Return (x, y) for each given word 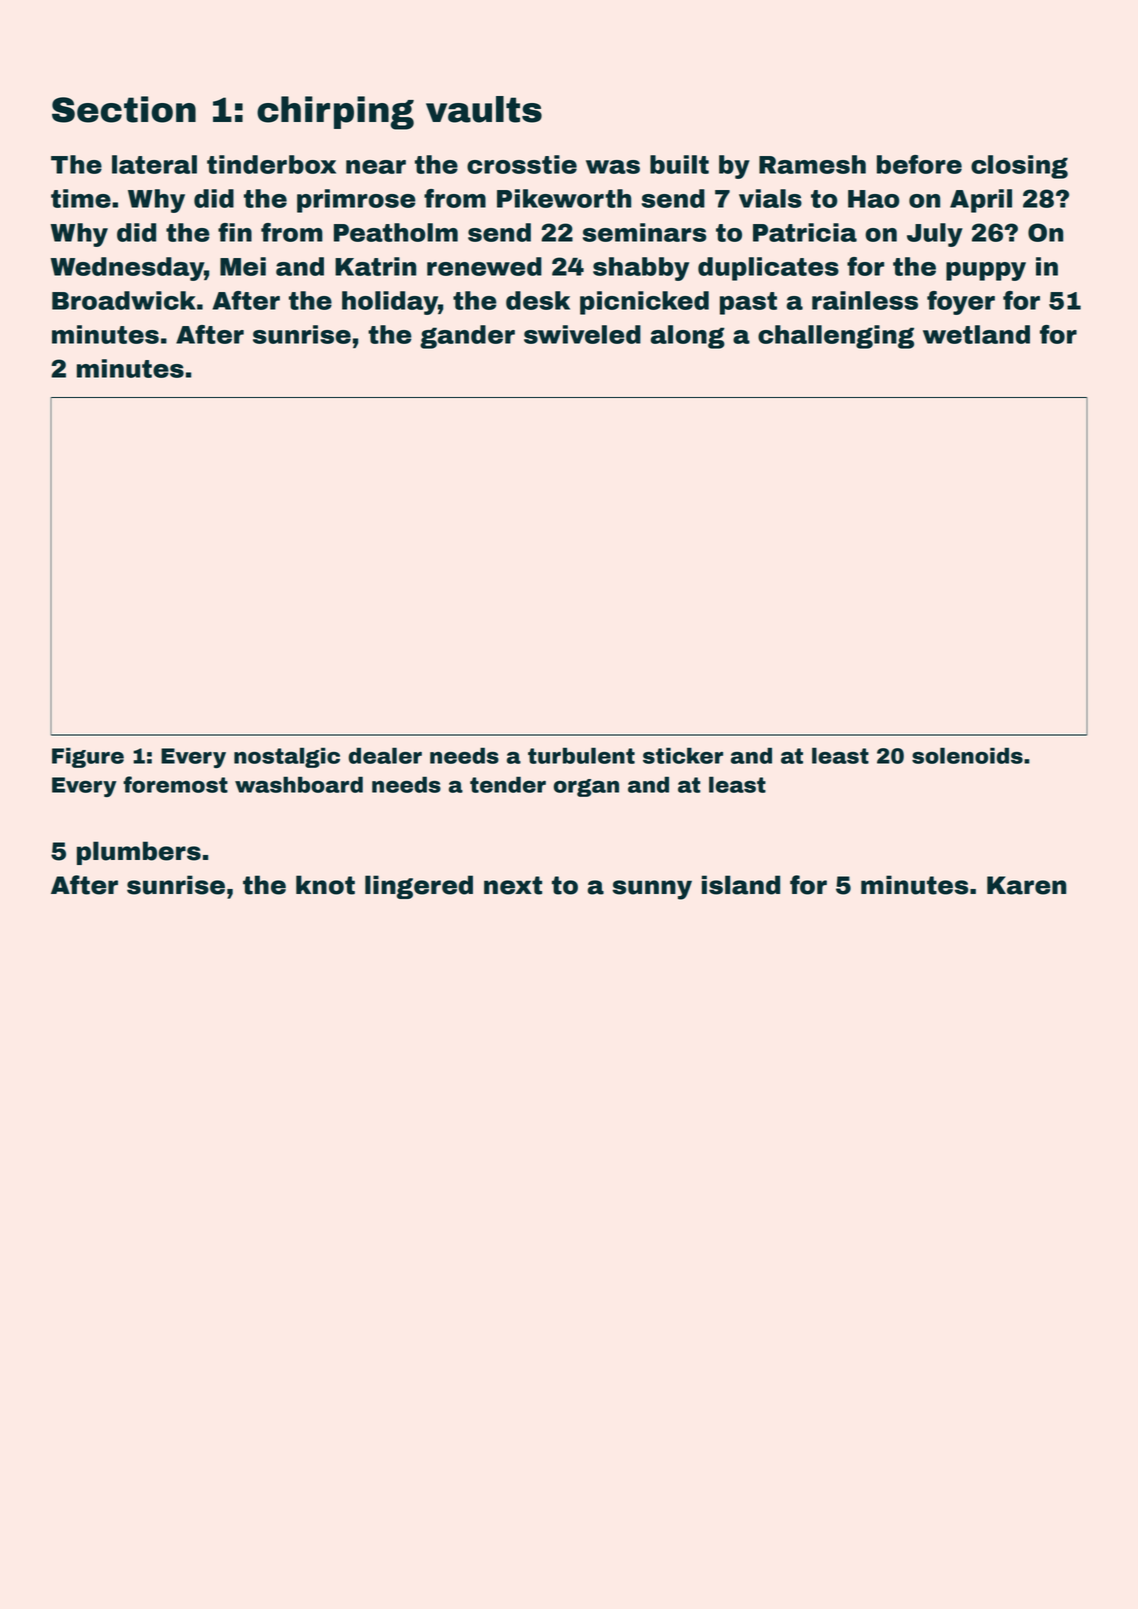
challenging (836, 337)
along (688, 337)
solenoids (967, 755)
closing (1019, 167)
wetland (976, 334)
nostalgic (287, 758)
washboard (299, 784)
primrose (356, 201)
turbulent (581, 755)
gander (467, 337)
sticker (683, 755)
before (919, 164)
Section (124, 109)
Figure (88, 758)
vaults (484, 109)
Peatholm (396, 232)
